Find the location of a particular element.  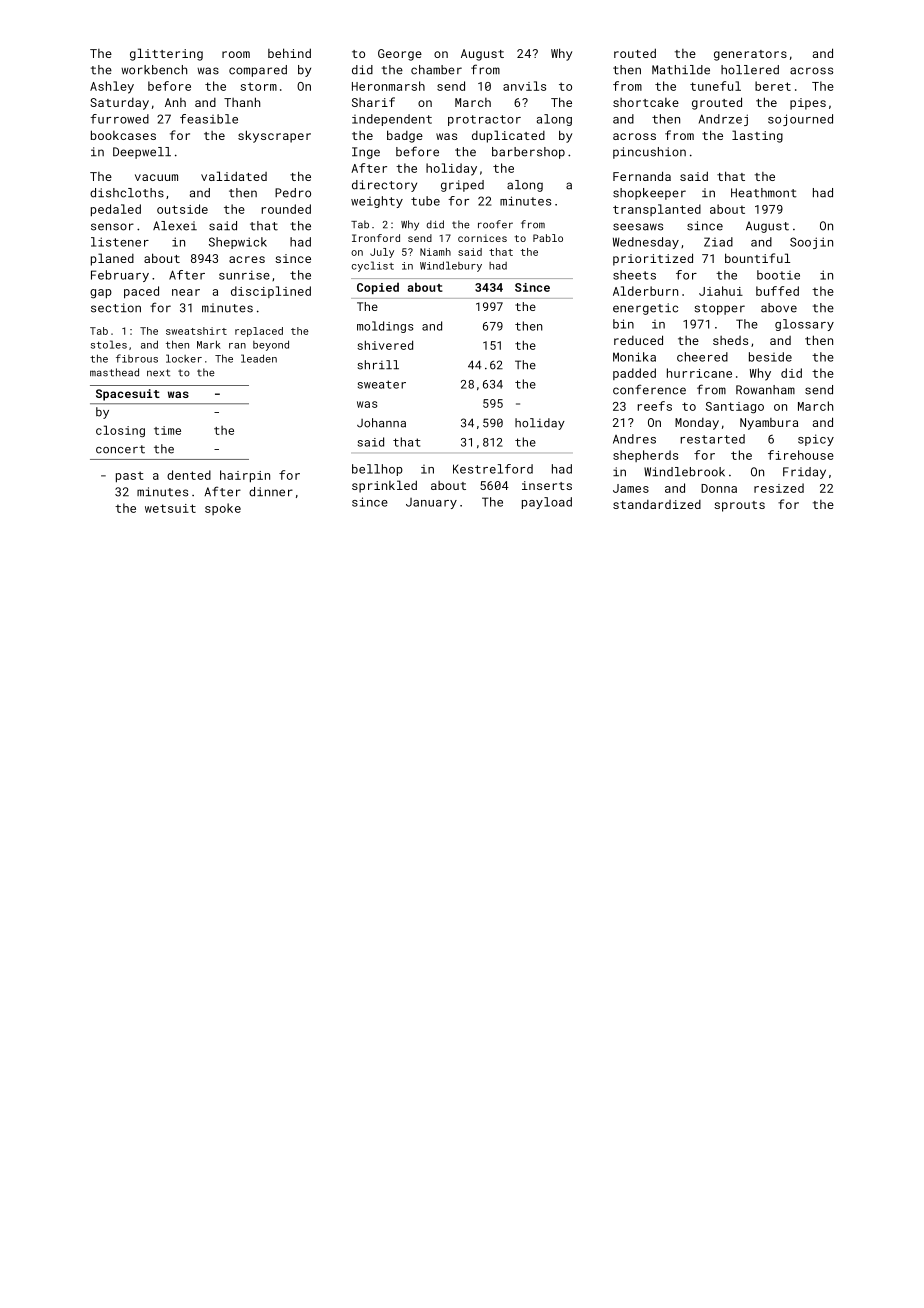

spicy is located at coordinates (816, 440).
